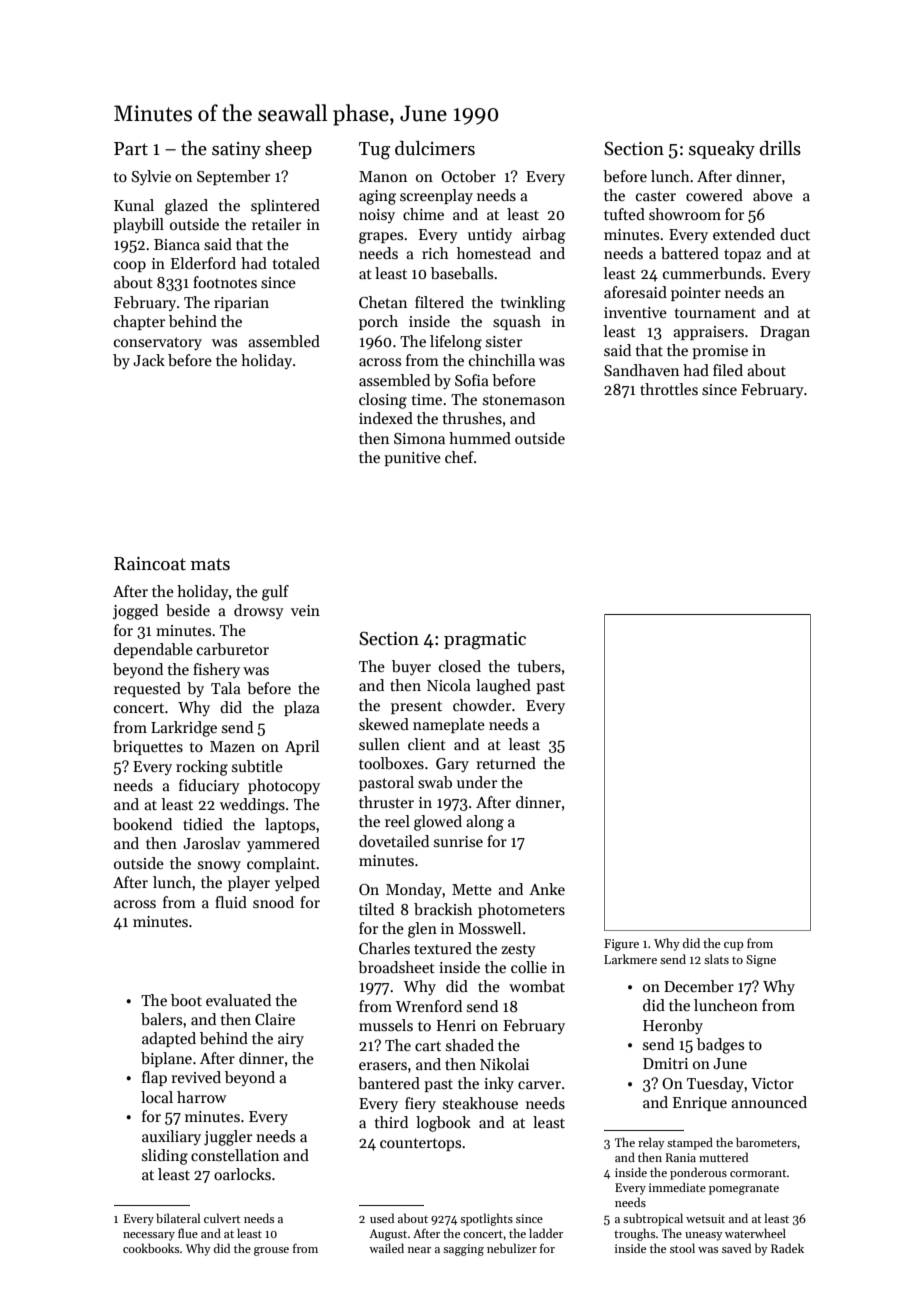 Image resolution: width=924 pixels, height=1308 pixels. I want to click on beside, so click(188, 610).
